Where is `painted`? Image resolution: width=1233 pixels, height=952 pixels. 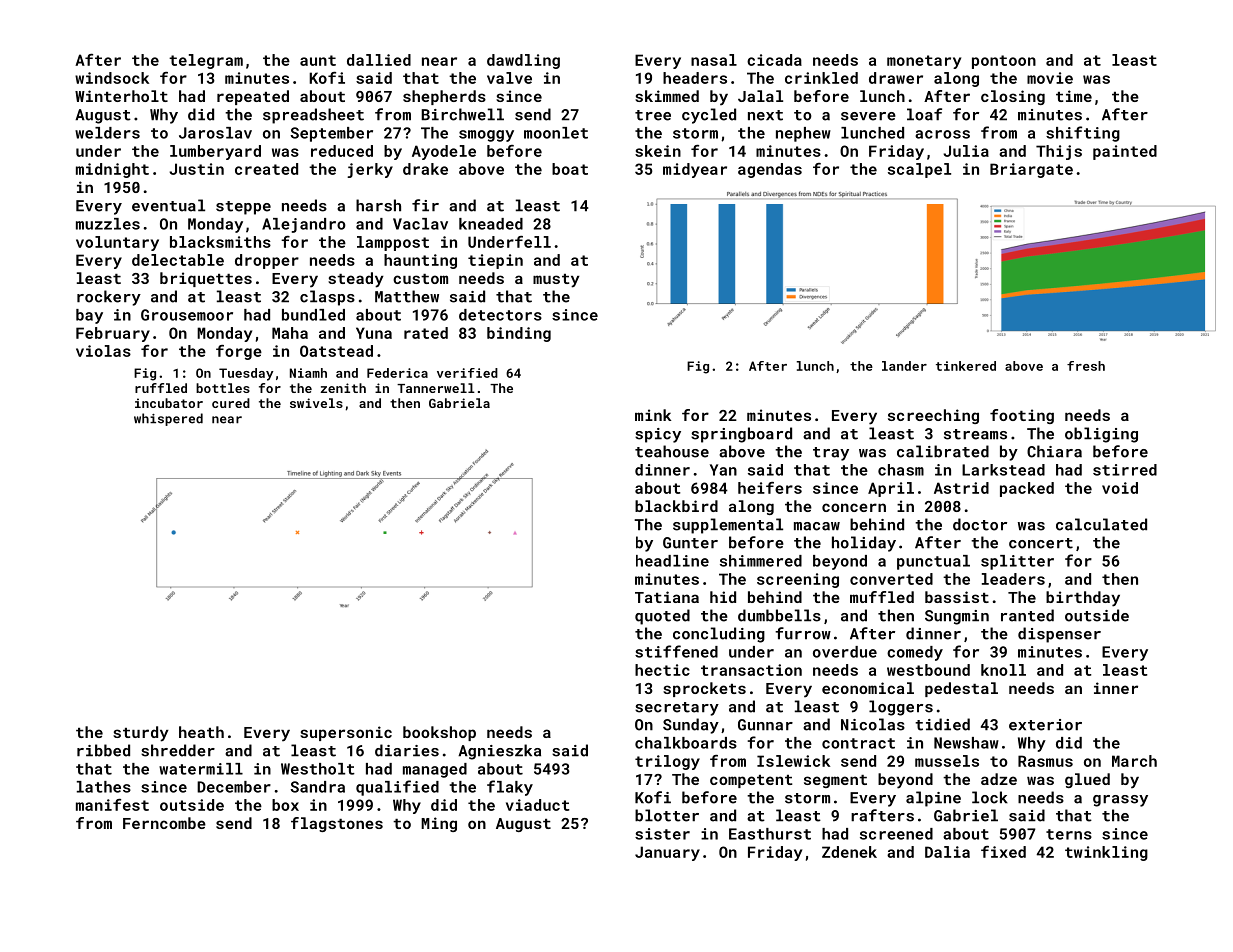
painted is located at coordinates (1125, 152).
